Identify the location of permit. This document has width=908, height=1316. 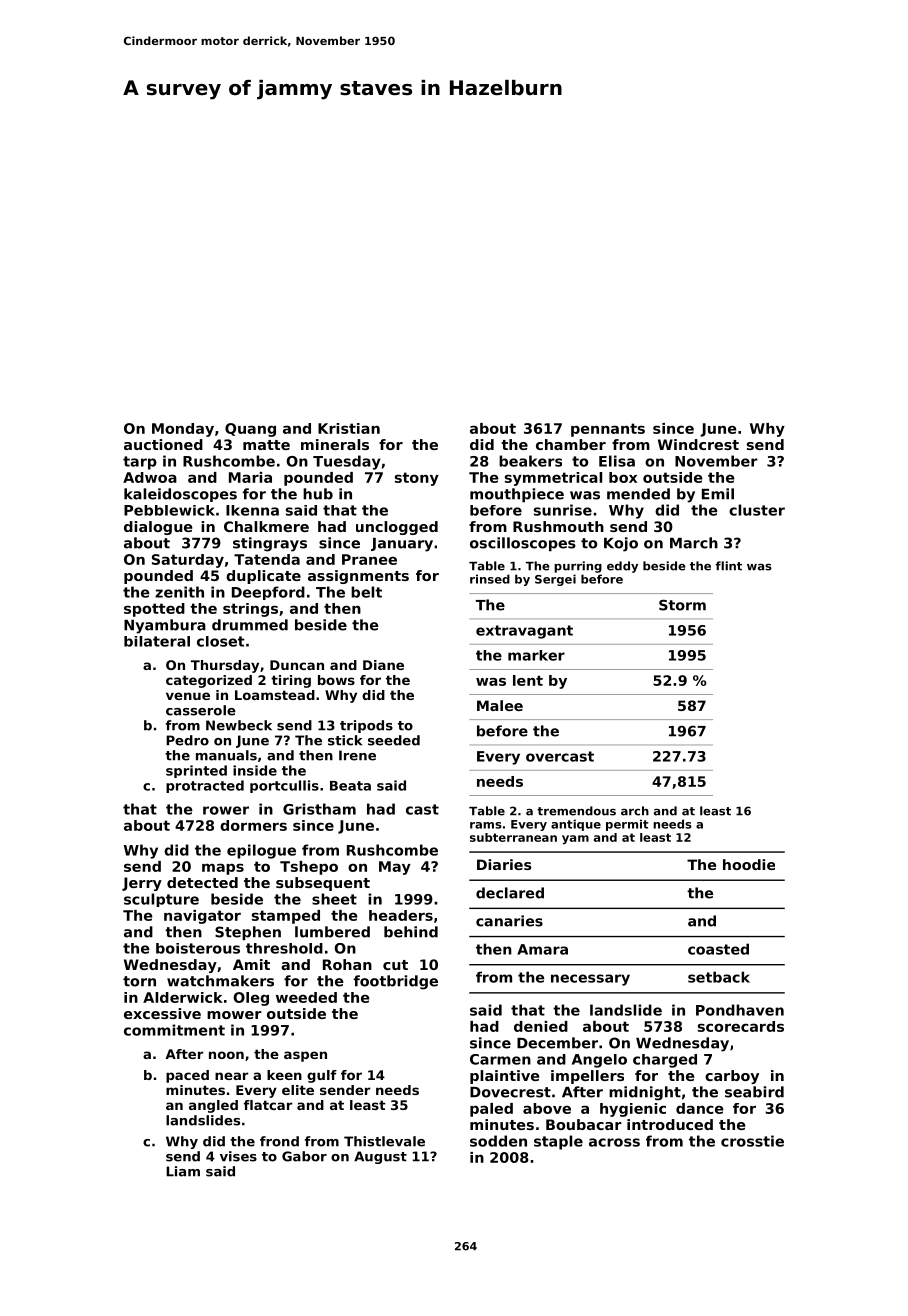
(627, 825).
